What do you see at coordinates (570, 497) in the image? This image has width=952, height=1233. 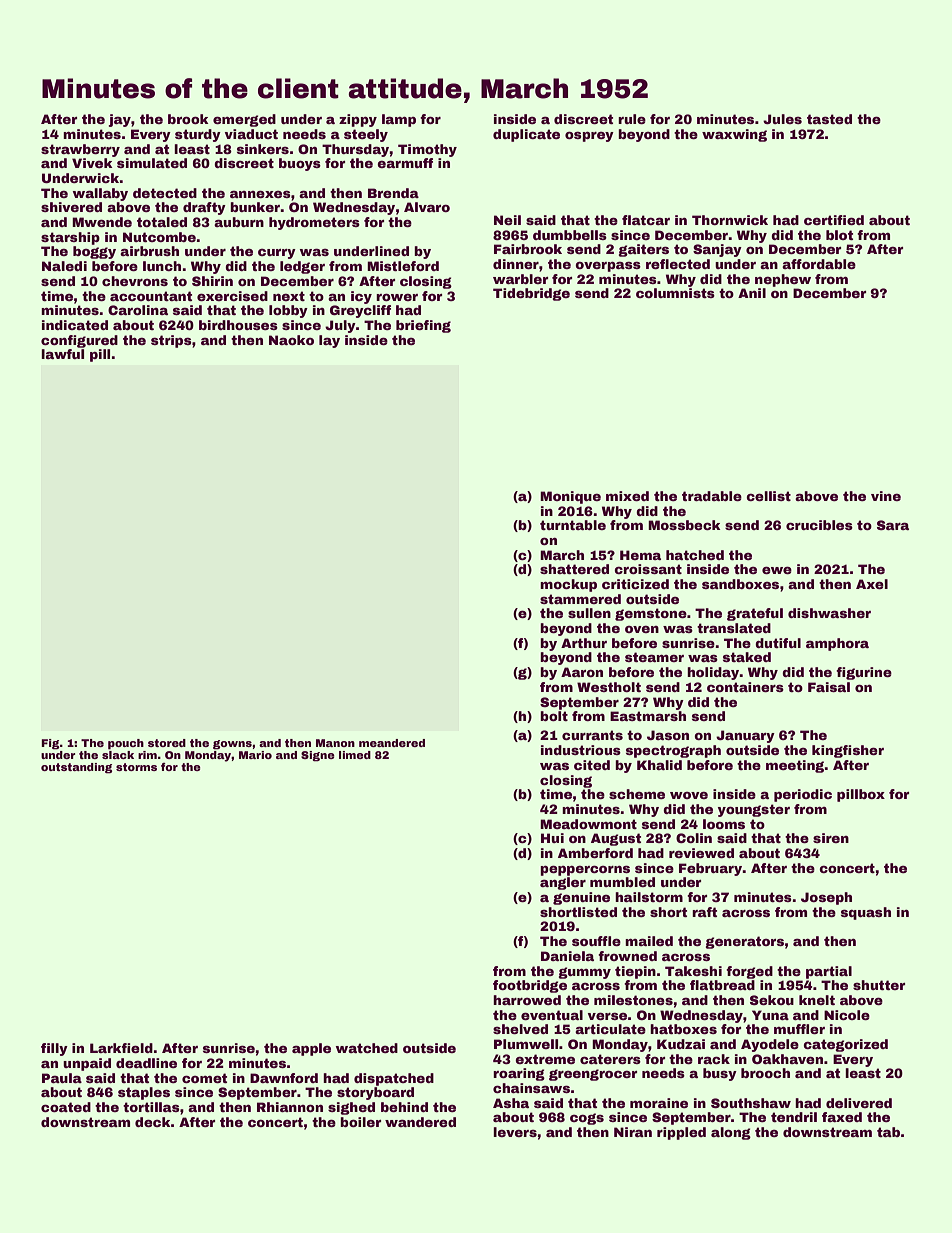 I see `Monique` at bounding box center [570, 497].
